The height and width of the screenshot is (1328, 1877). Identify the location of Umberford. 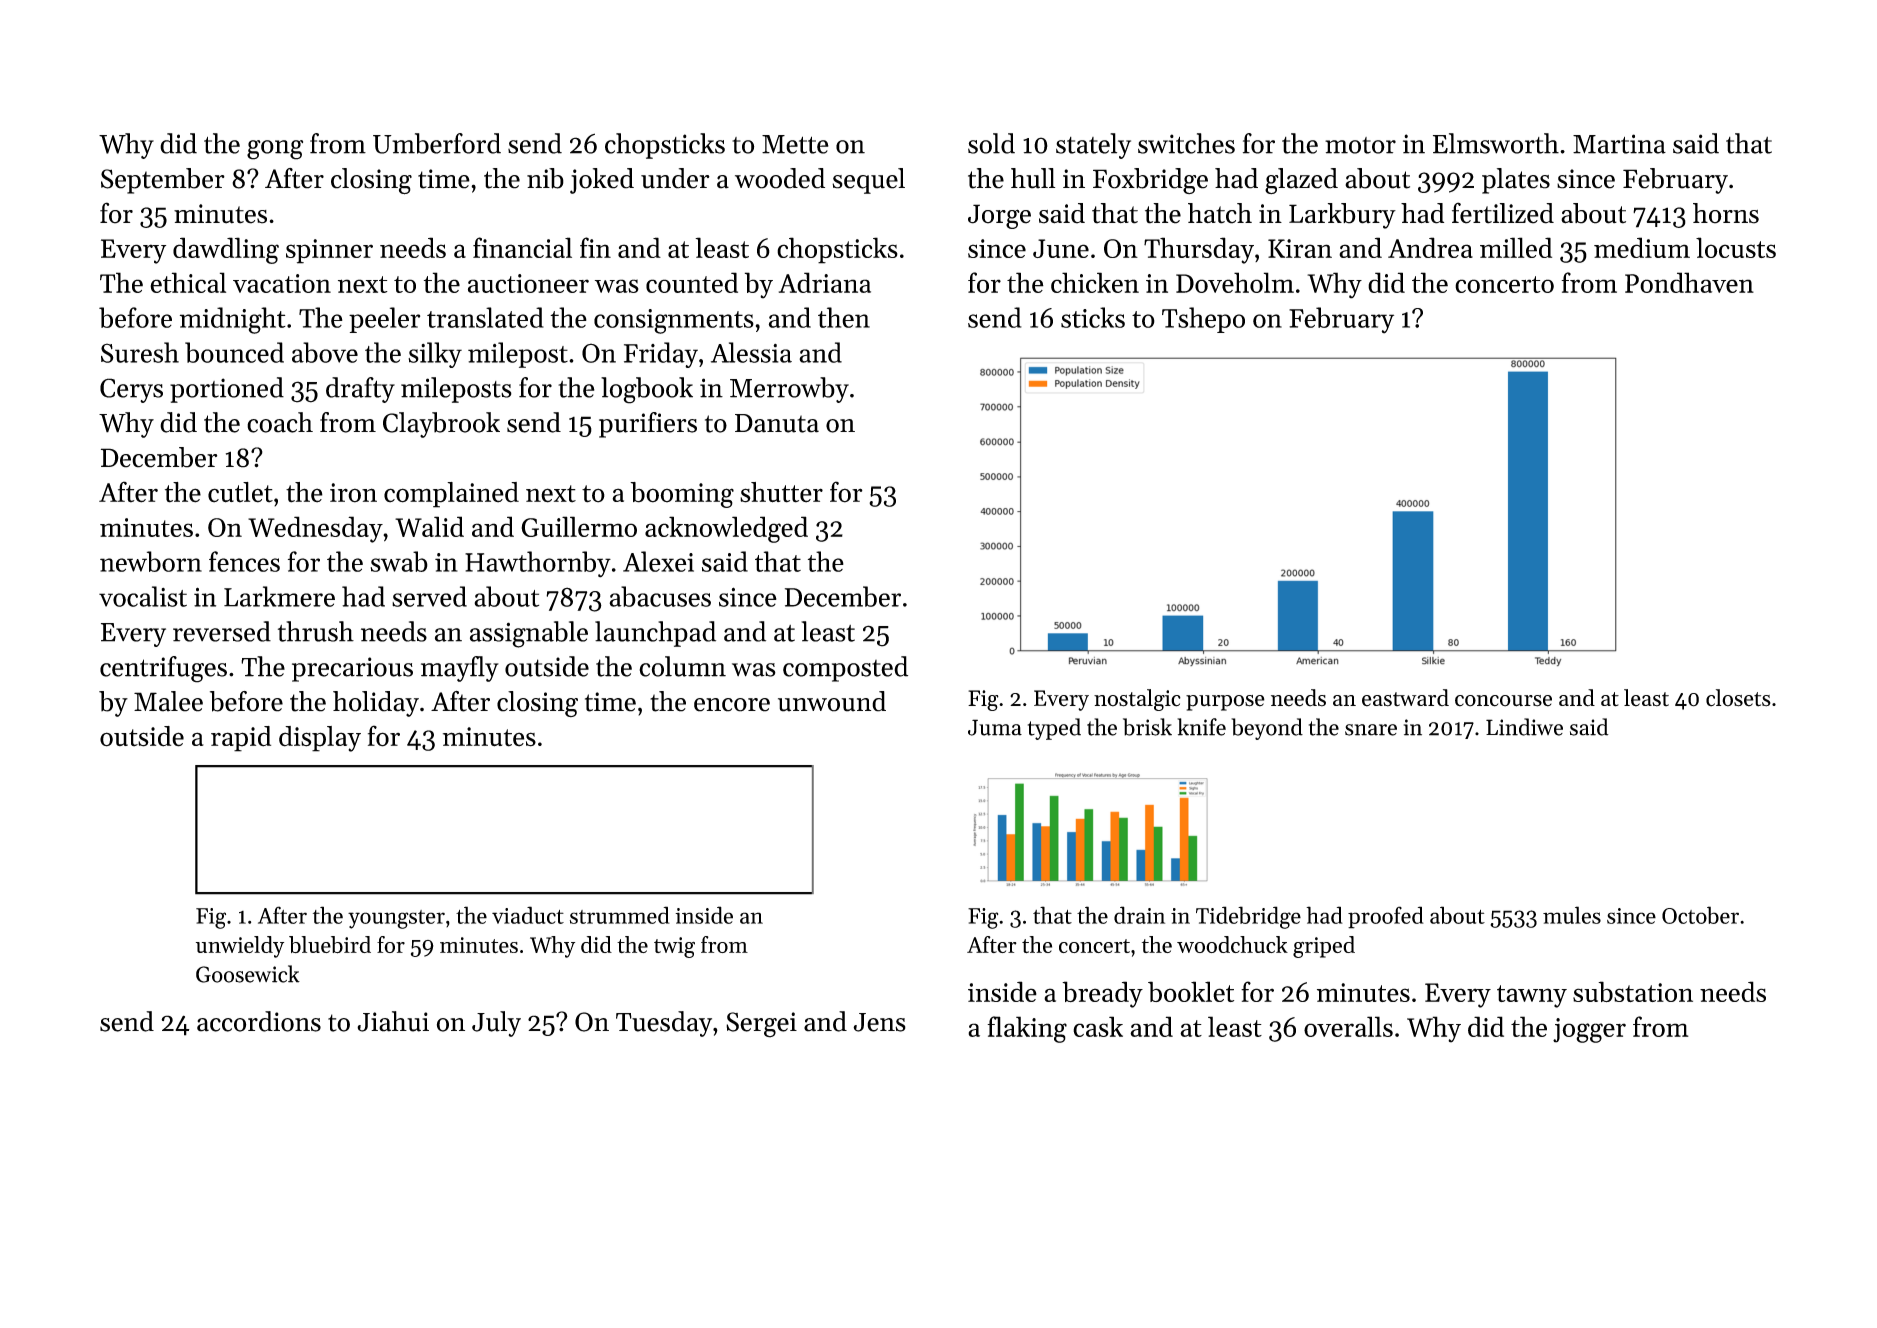
(437, 143).
